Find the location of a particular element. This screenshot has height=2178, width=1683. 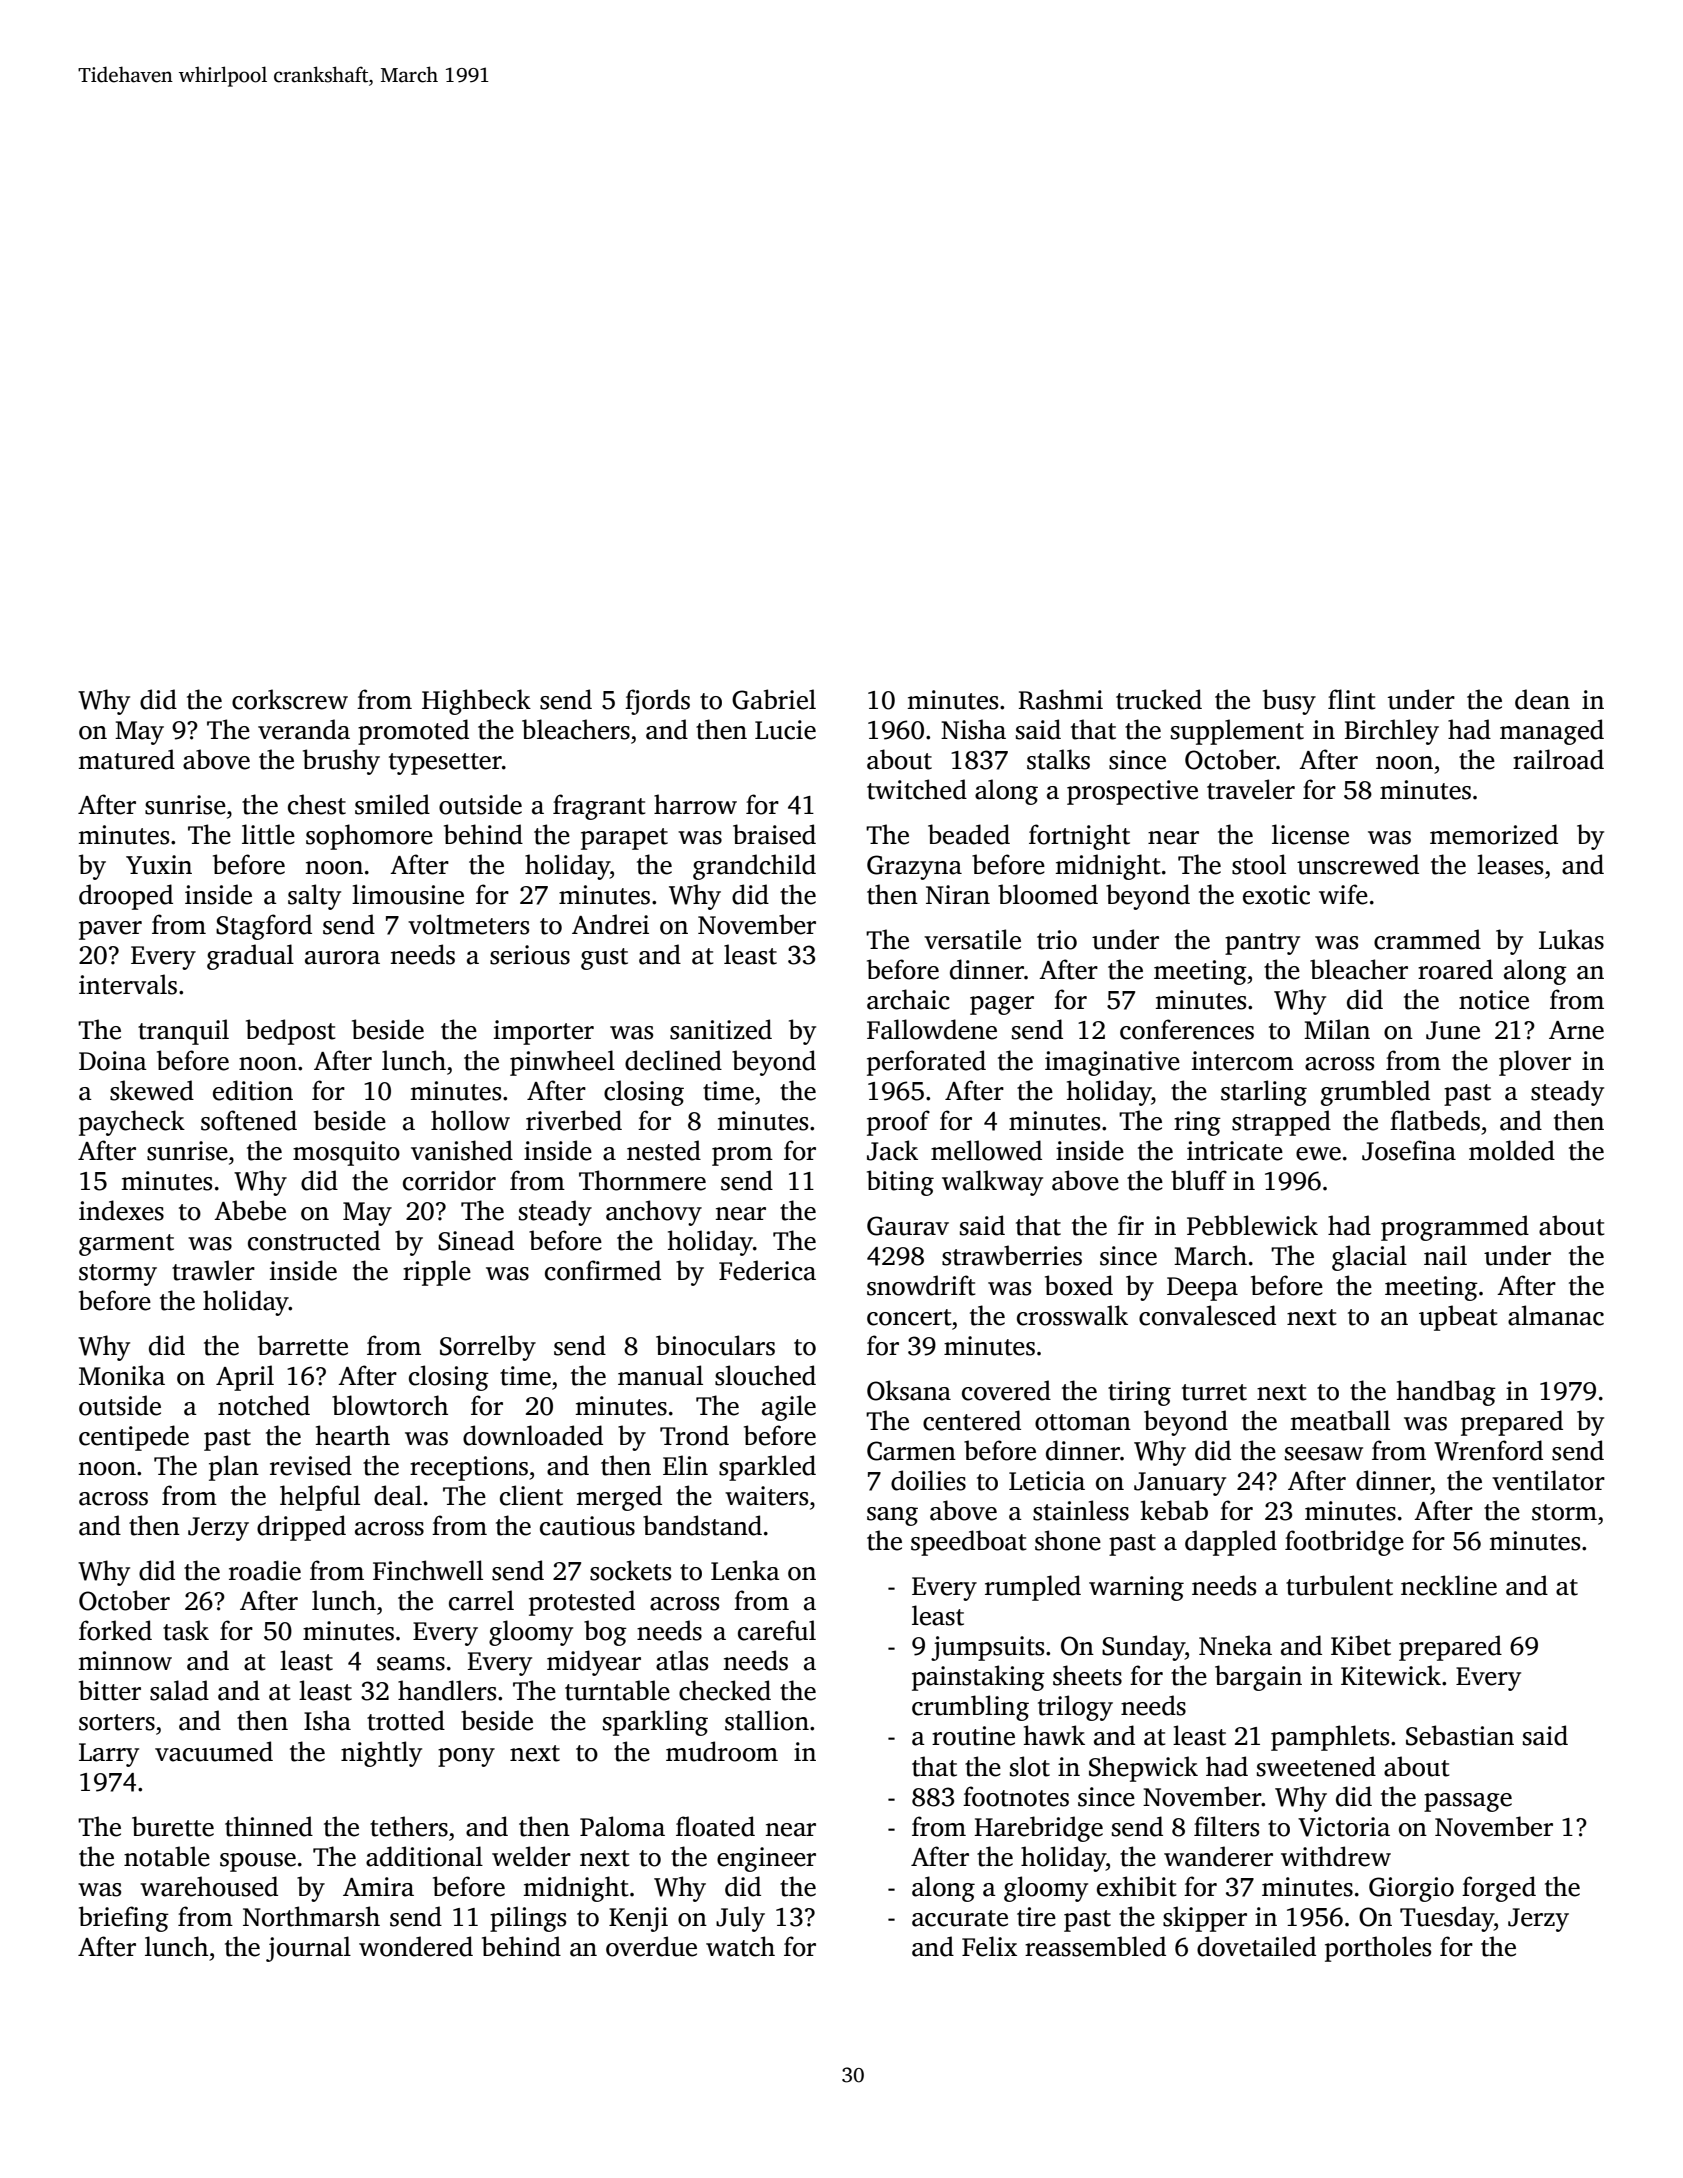

dripped is located at coordinates (301, 1528).
